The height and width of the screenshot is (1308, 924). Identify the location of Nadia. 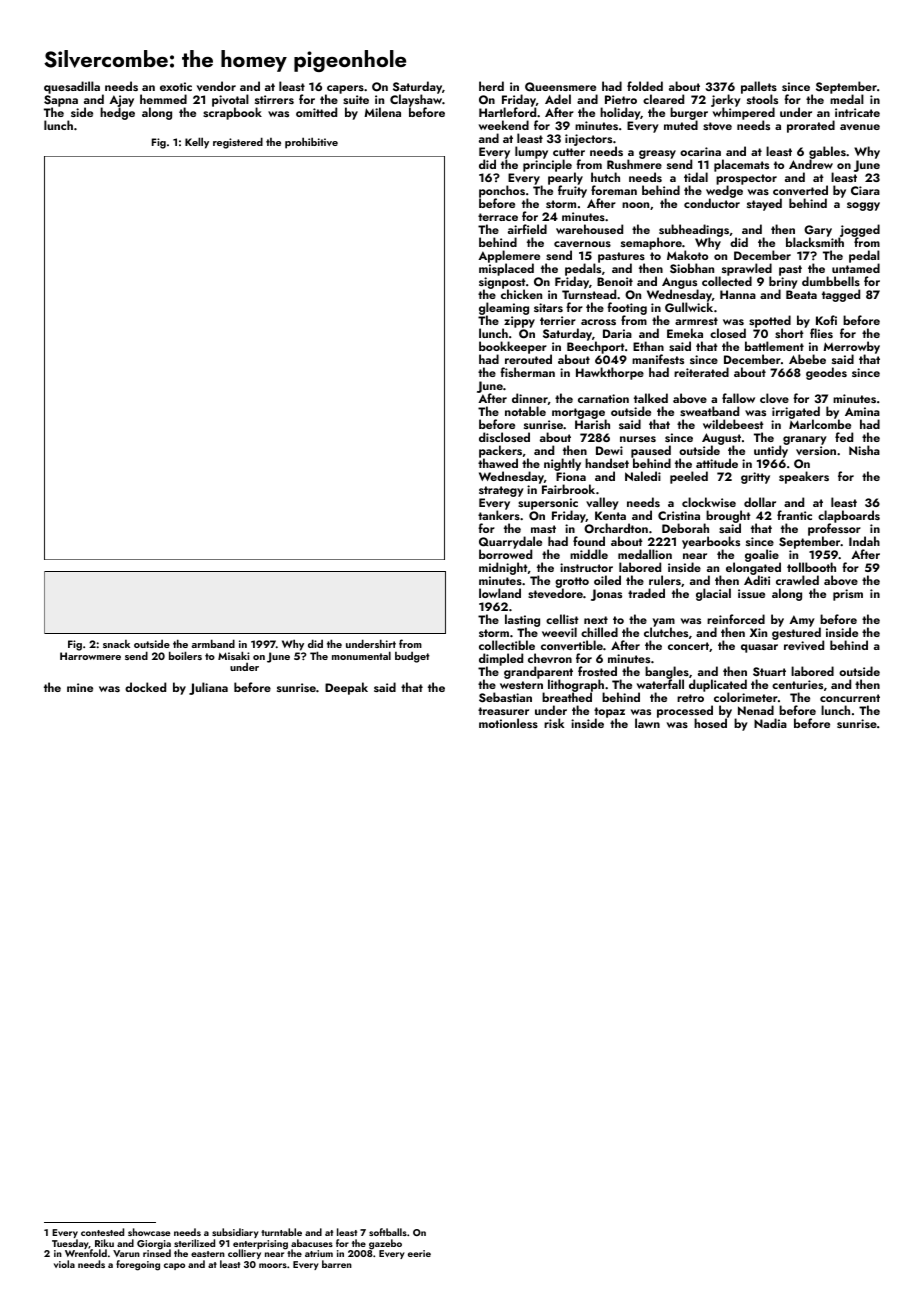
(770, 723).
